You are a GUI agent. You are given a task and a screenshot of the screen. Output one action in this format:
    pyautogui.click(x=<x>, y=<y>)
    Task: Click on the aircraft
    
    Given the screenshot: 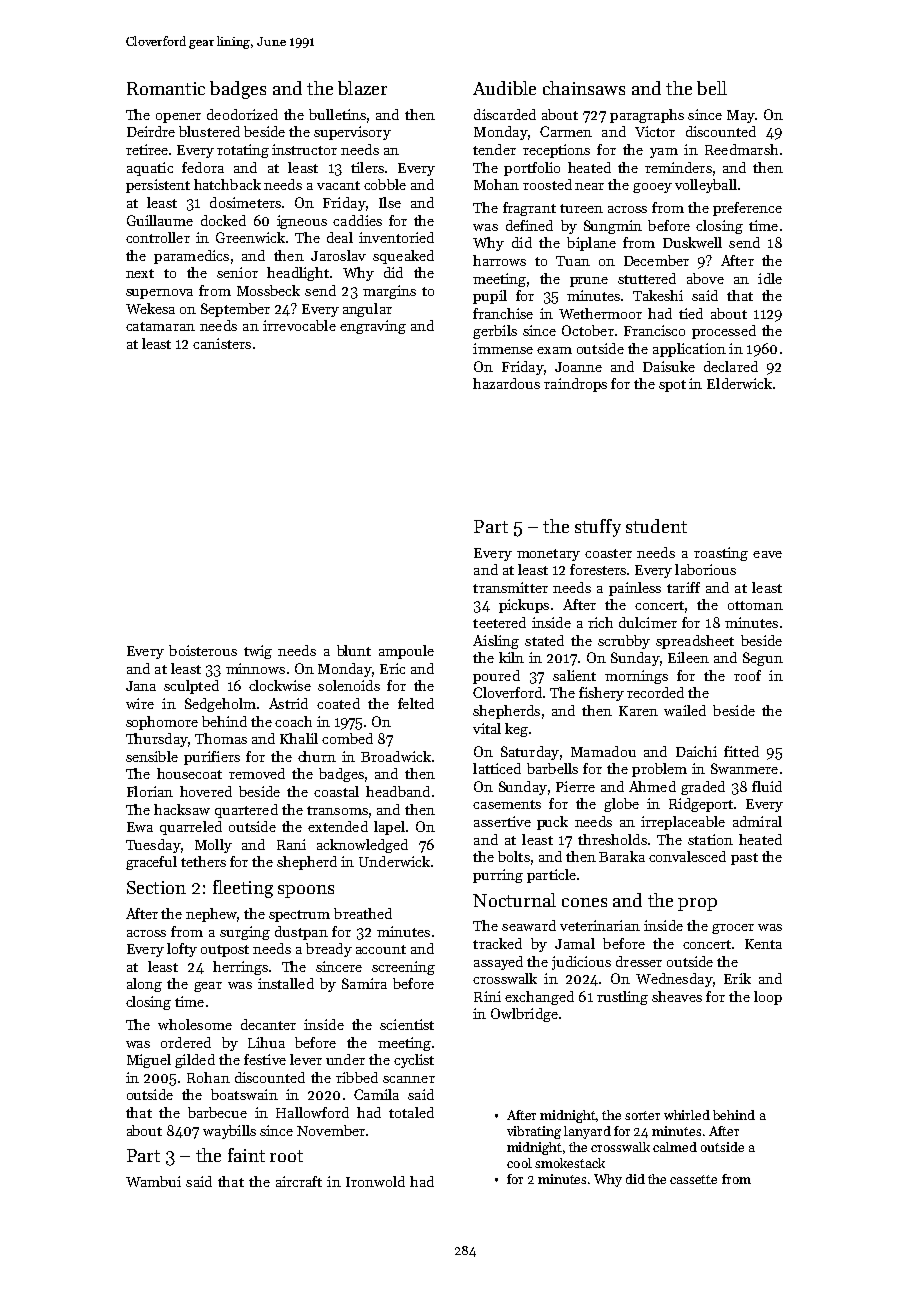 What is the action you would take?
    pyautogui.click(x=299, y=1181)
